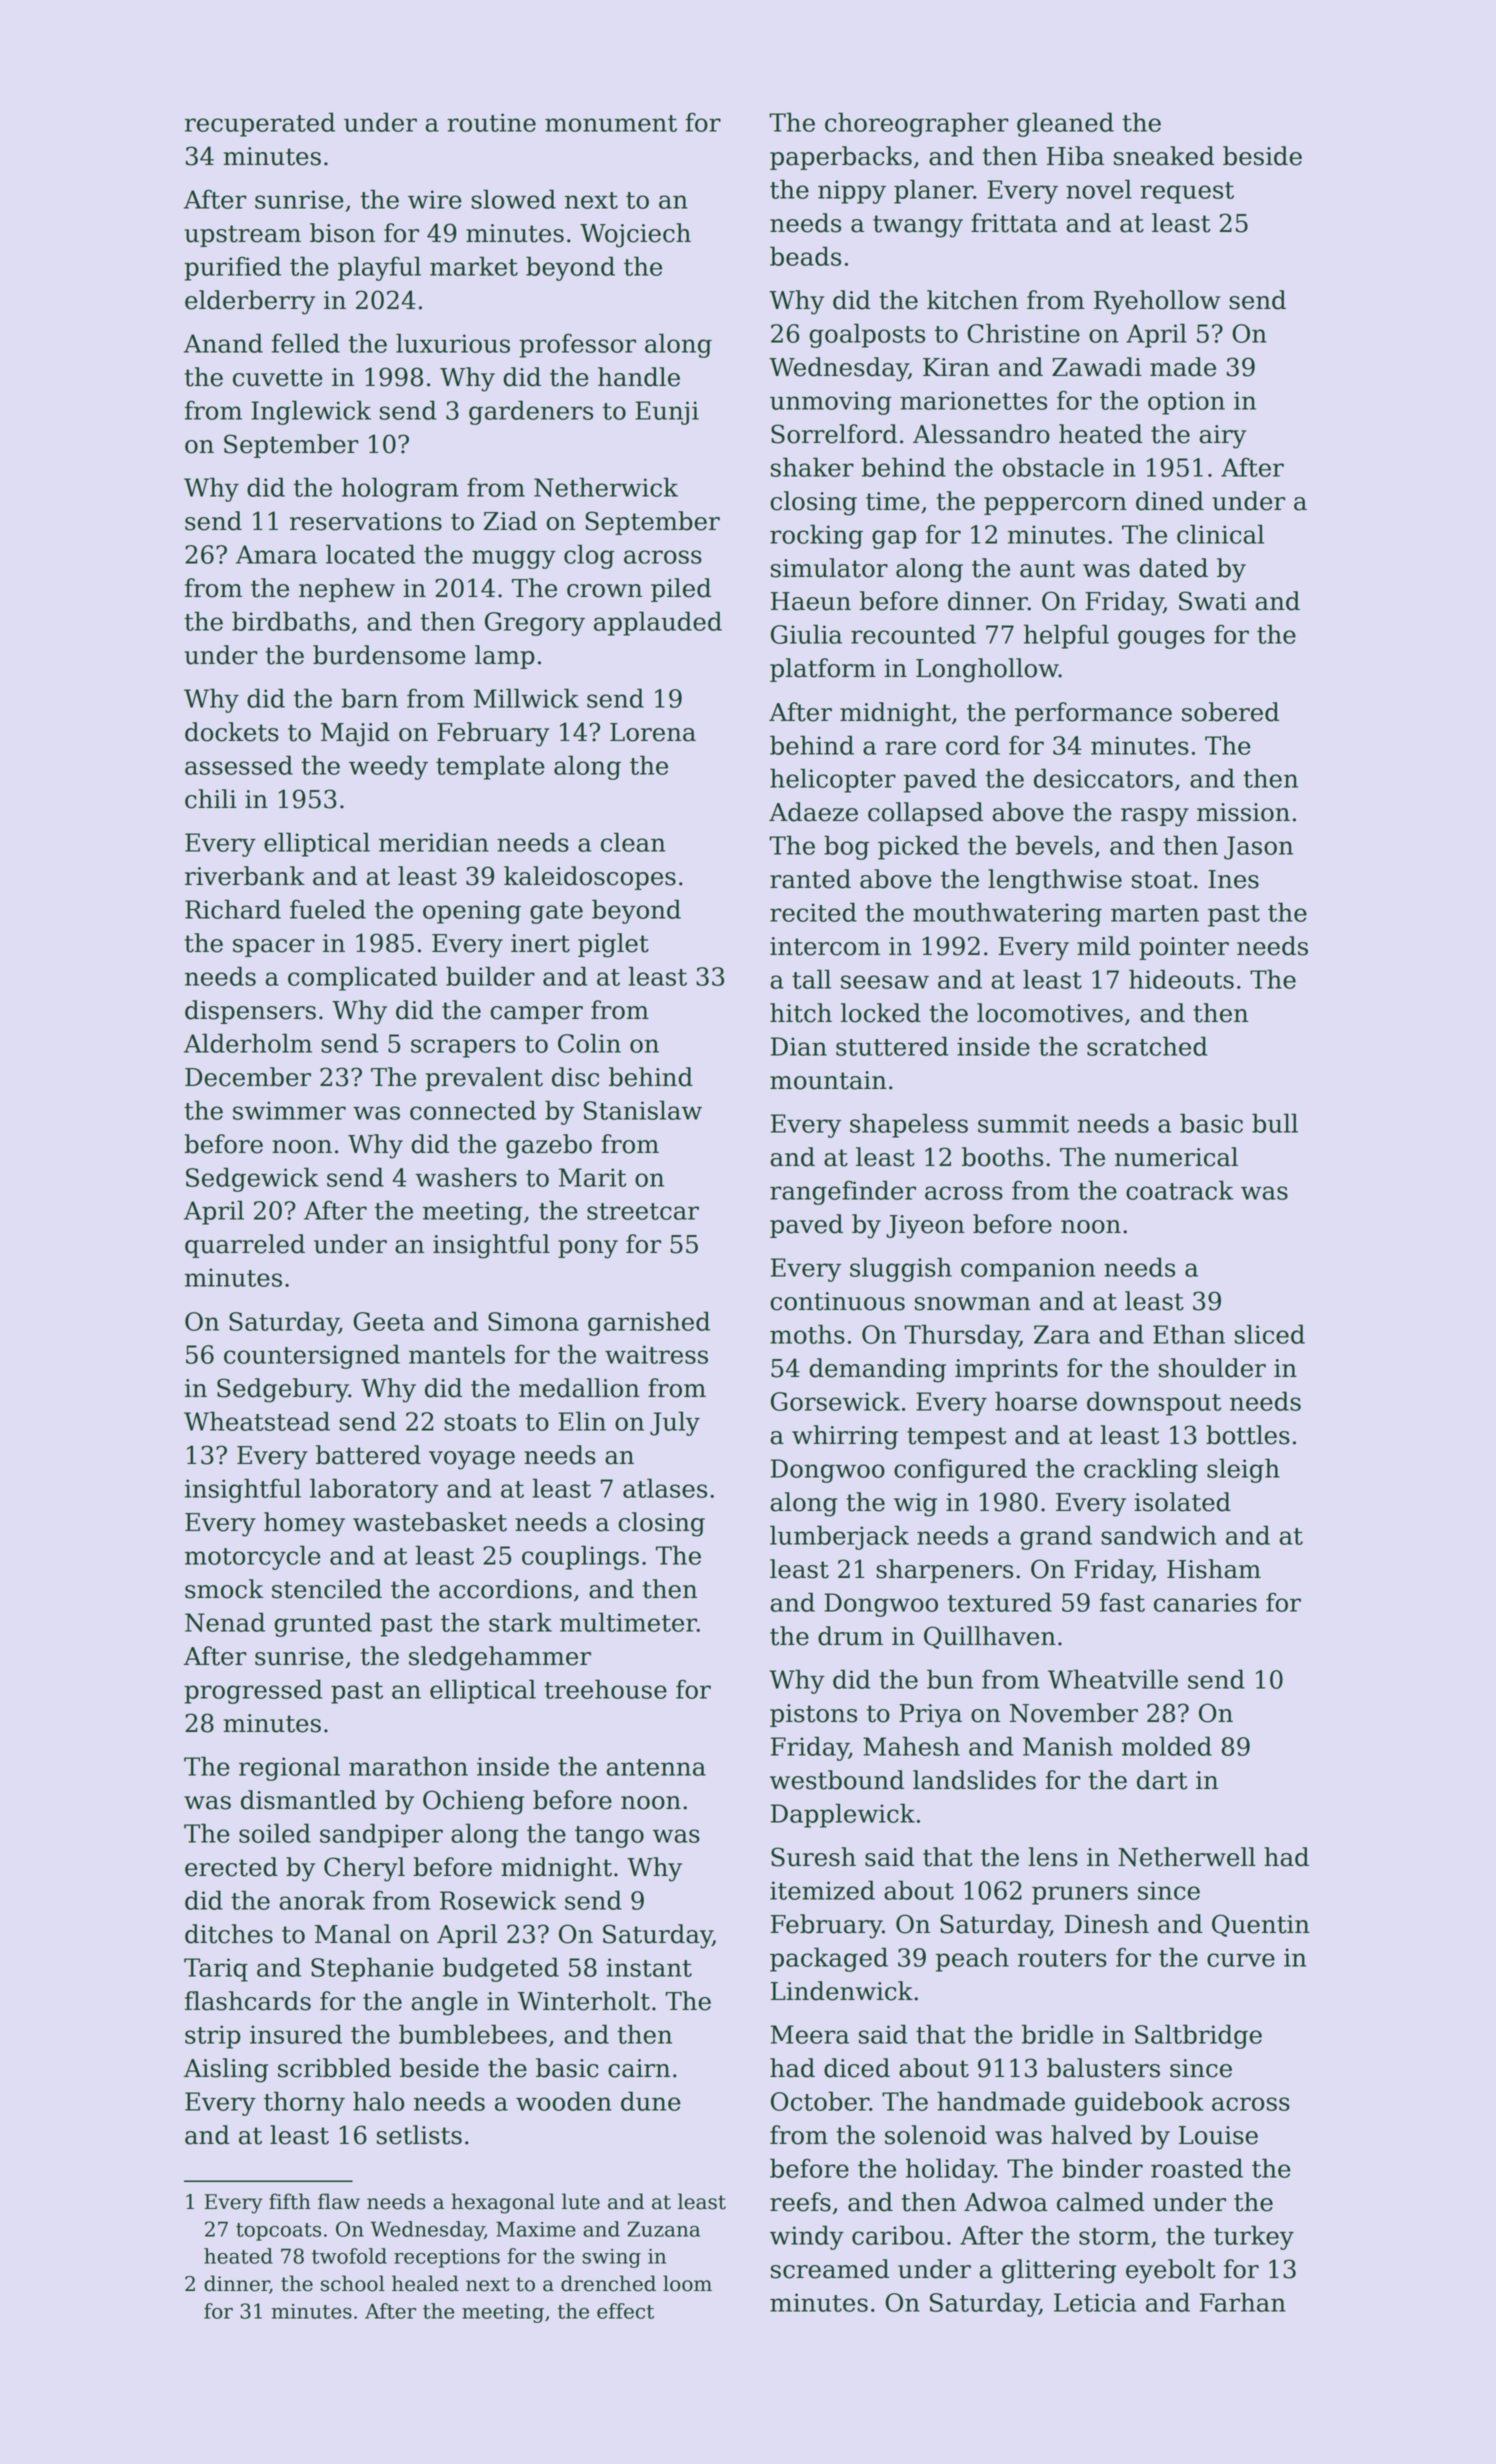 This screenshot has width=1496, height=2464. What do you see at coordinates (233, 909) in the screenshot?
I see `Richard` at bounding box center [233, 909].
